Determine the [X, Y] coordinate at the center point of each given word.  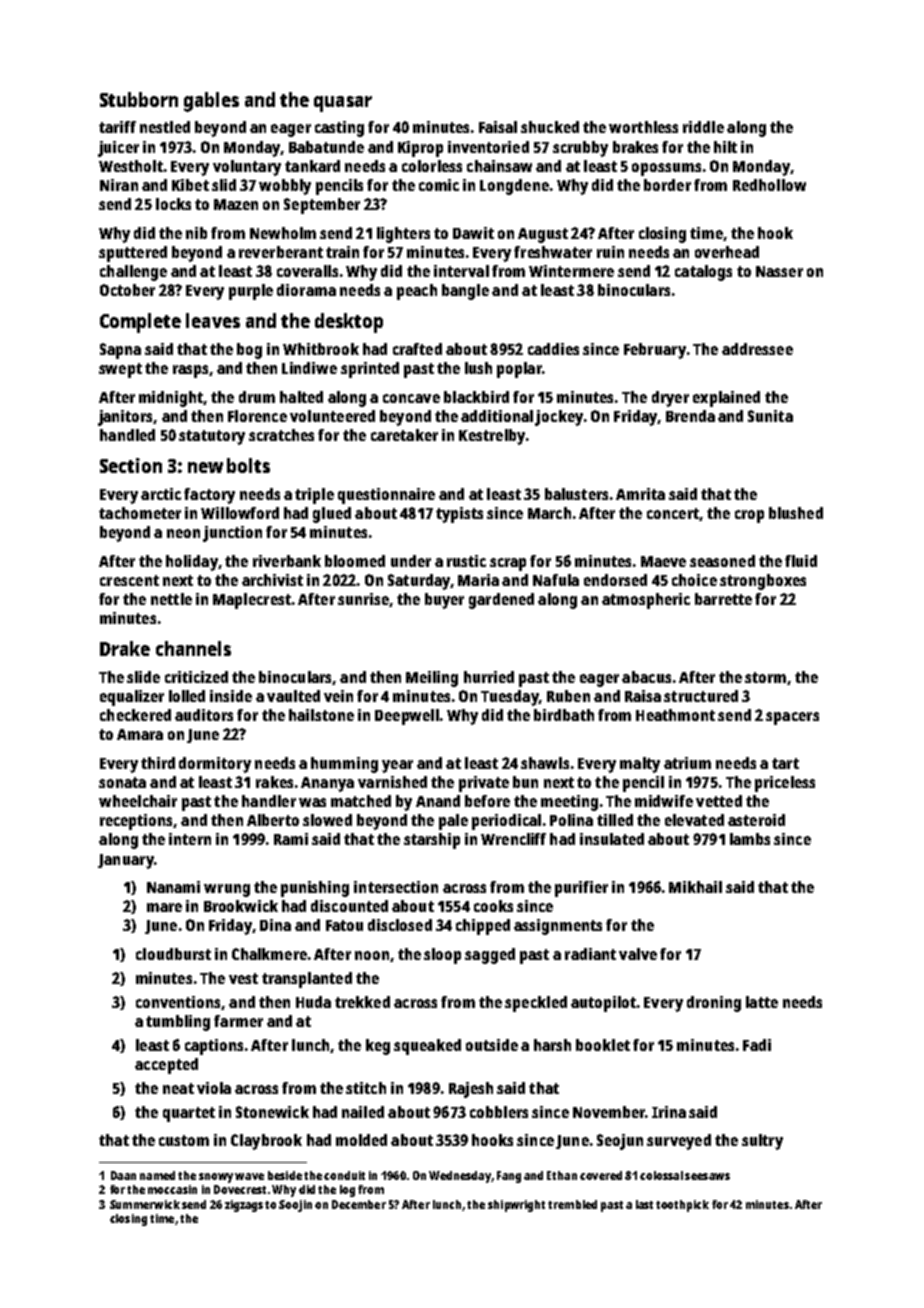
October [127, 290]
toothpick [682, 1206]
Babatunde [326, 147]
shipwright [516, 1206]
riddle [703, 127]
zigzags [244, 1206]
